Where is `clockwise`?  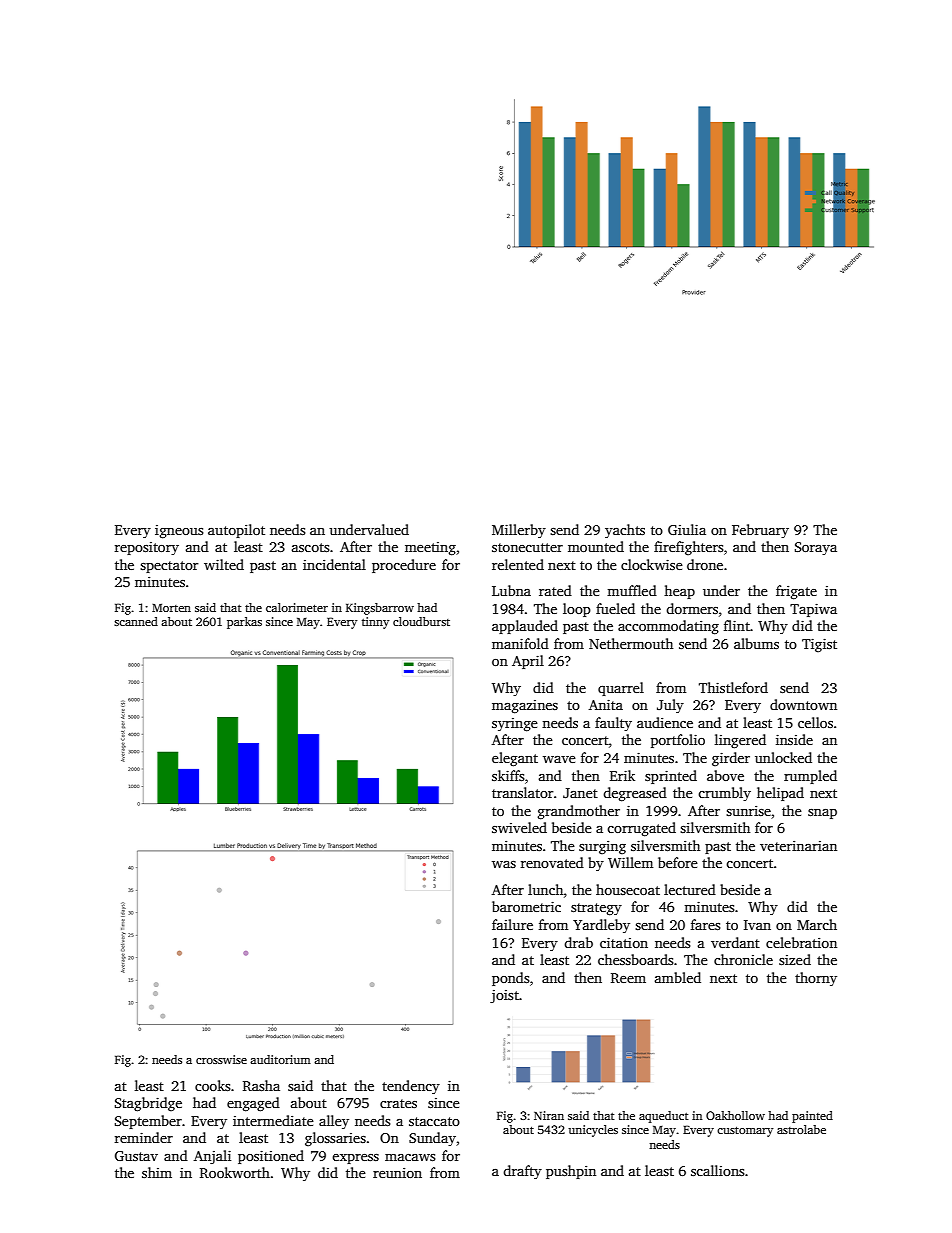
clockwise is located at coordinates (652, 564).
